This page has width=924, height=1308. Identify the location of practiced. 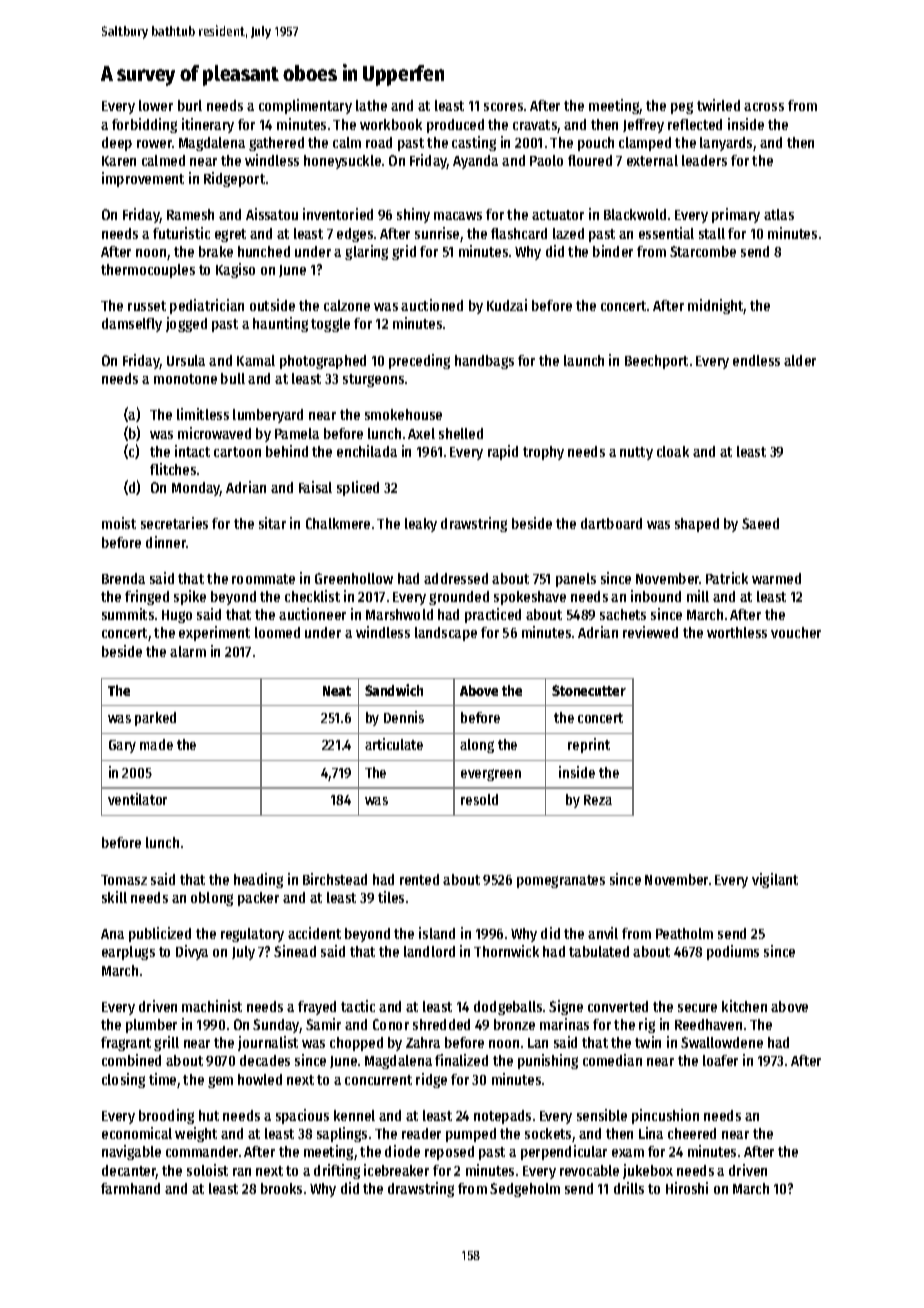
(493, 615).
